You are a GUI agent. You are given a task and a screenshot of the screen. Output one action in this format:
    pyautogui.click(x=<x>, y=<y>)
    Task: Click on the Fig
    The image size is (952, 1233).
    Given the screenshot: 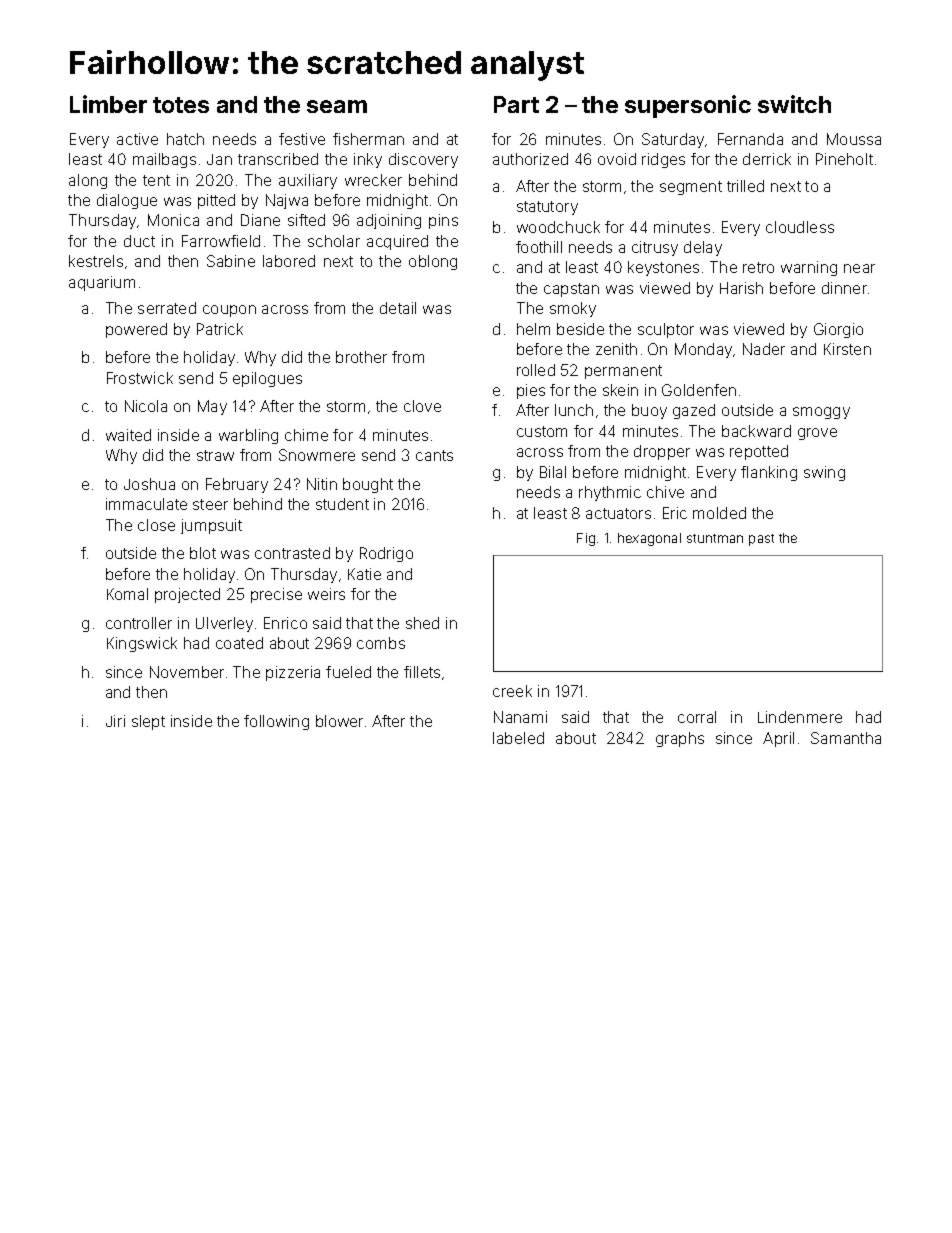 What is the action you would take?
    pyautogui.click(x=586, y=539)
